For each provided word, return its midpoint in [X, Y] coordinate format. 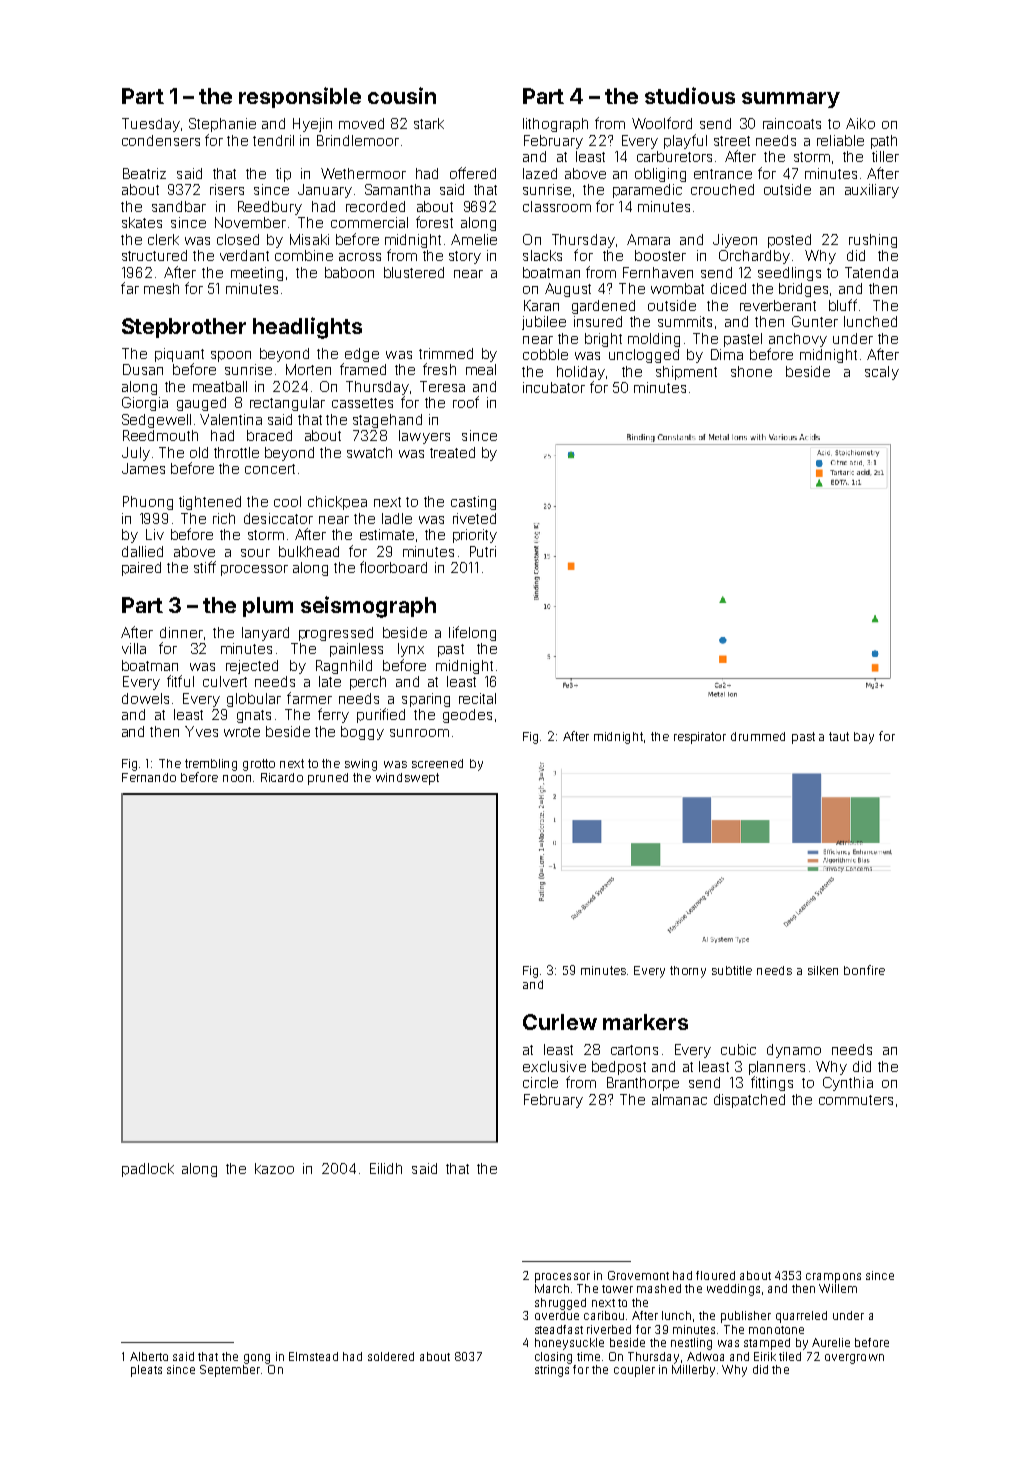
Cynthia [848, 1084]
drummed [758, 736]
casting [473, 503]
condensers [161, 140]
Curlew [560, 1022]
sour [255, 553]
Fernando [149, 777]
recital [477, 698]
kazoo [274, 1168]
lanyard [265, 634]
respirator [700, 738]
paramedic [647, 191]
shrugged [560, 1304]
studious [690, 95]
